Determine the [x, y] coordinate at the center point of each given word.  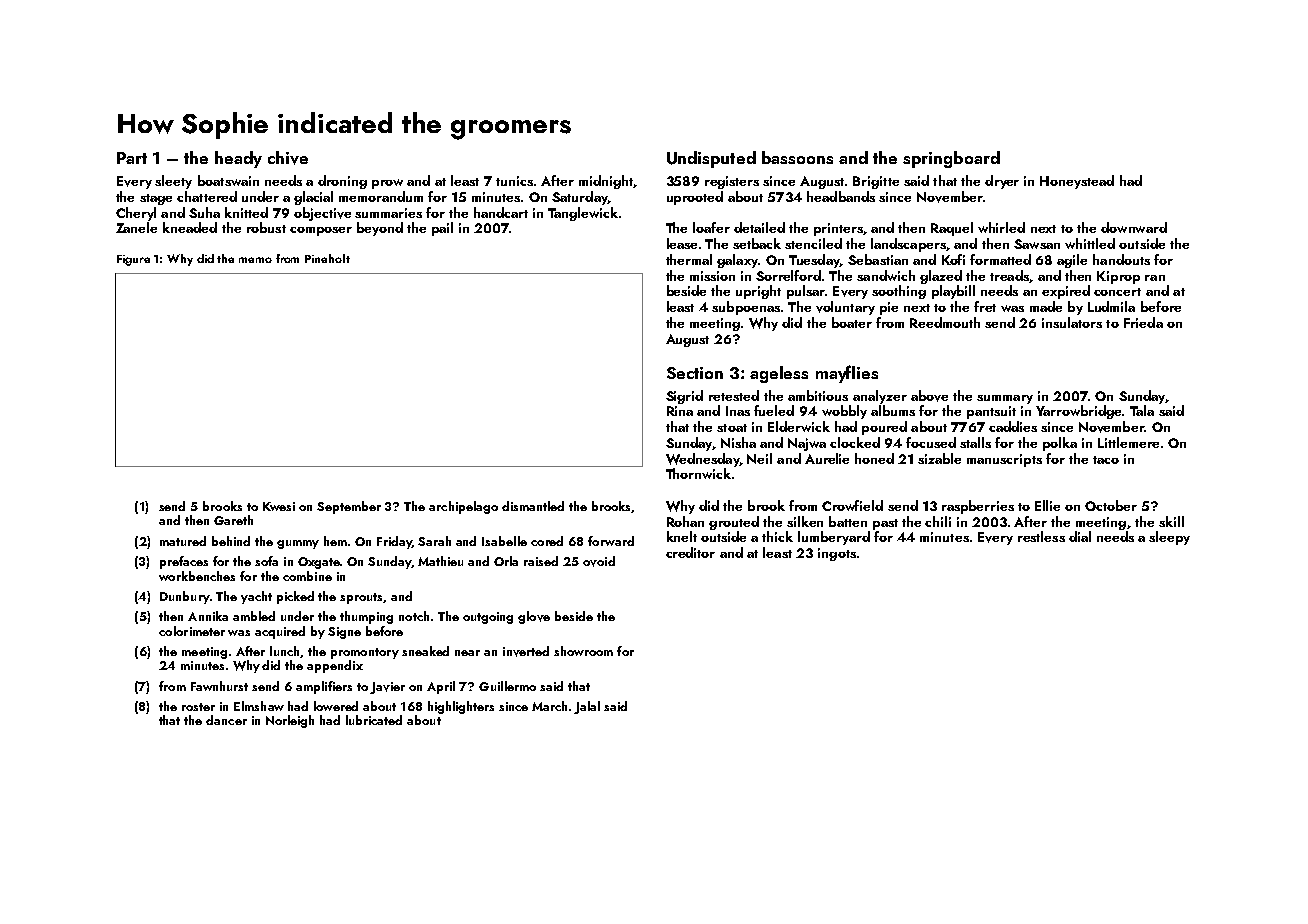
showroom [583, 651]
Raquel [952, 229]
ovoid [599, 561]
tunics [514, 181]
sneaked [425, 651]
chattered [207, 196]
